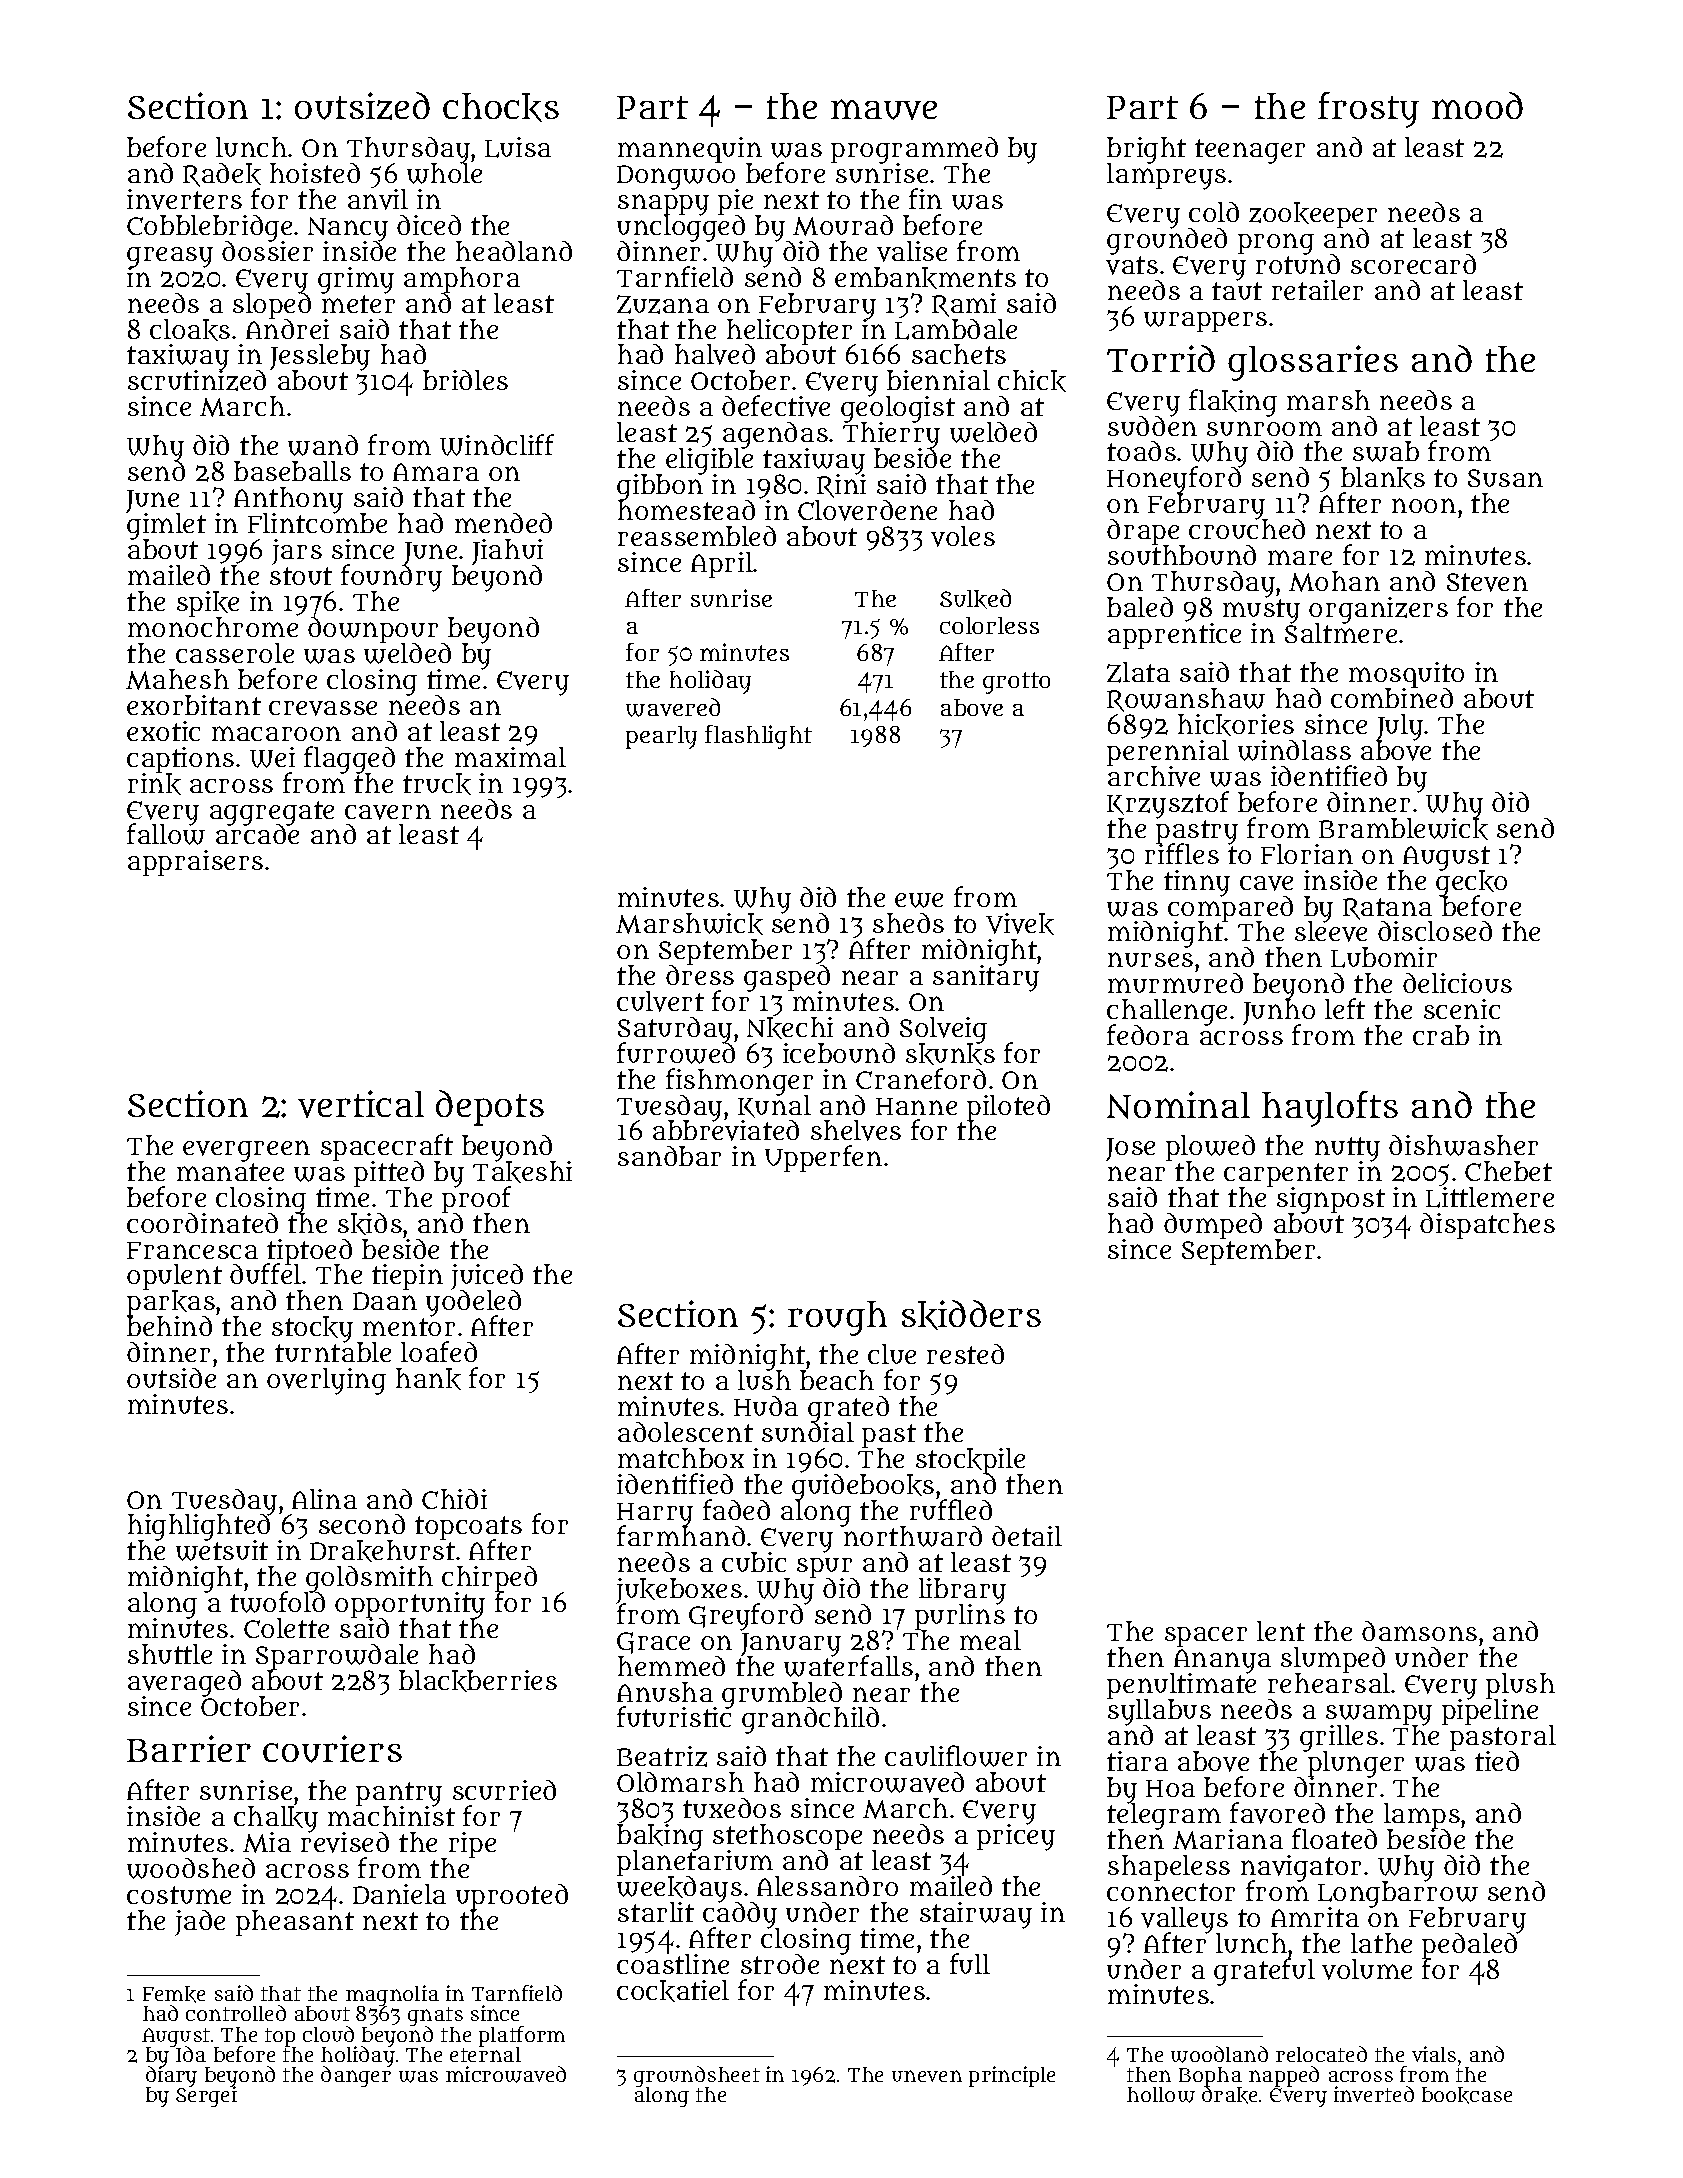 Image resolution: width=1683 pixels, height=2178 pixels. Describe the element at coordinates (758, 737) in the image. I see `flashlight` at that location.
